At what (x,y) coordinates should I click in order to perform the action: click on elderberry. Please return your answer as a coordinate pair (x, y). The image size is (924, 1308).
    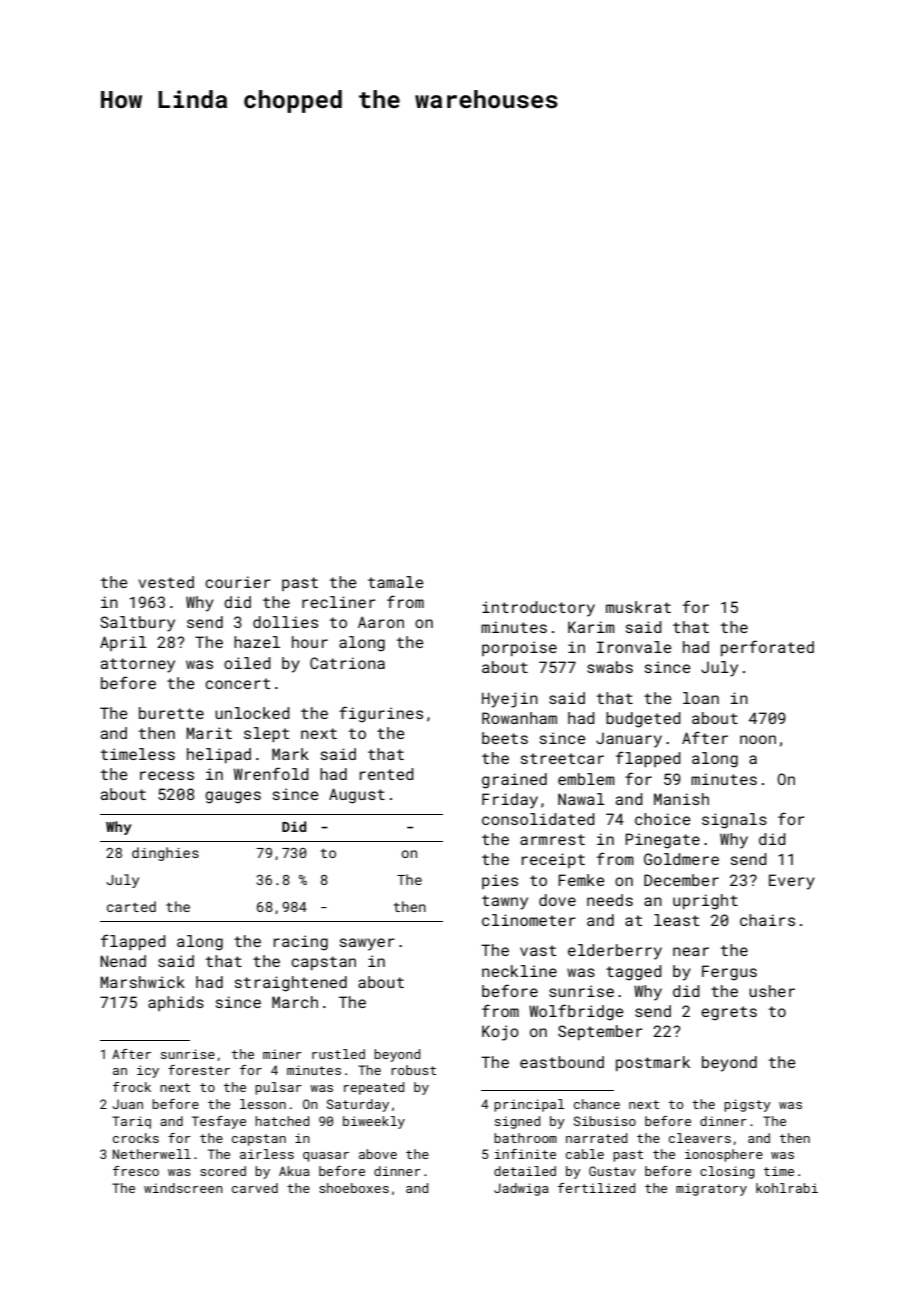
    Looking at the image, I should click on (615, 952).
